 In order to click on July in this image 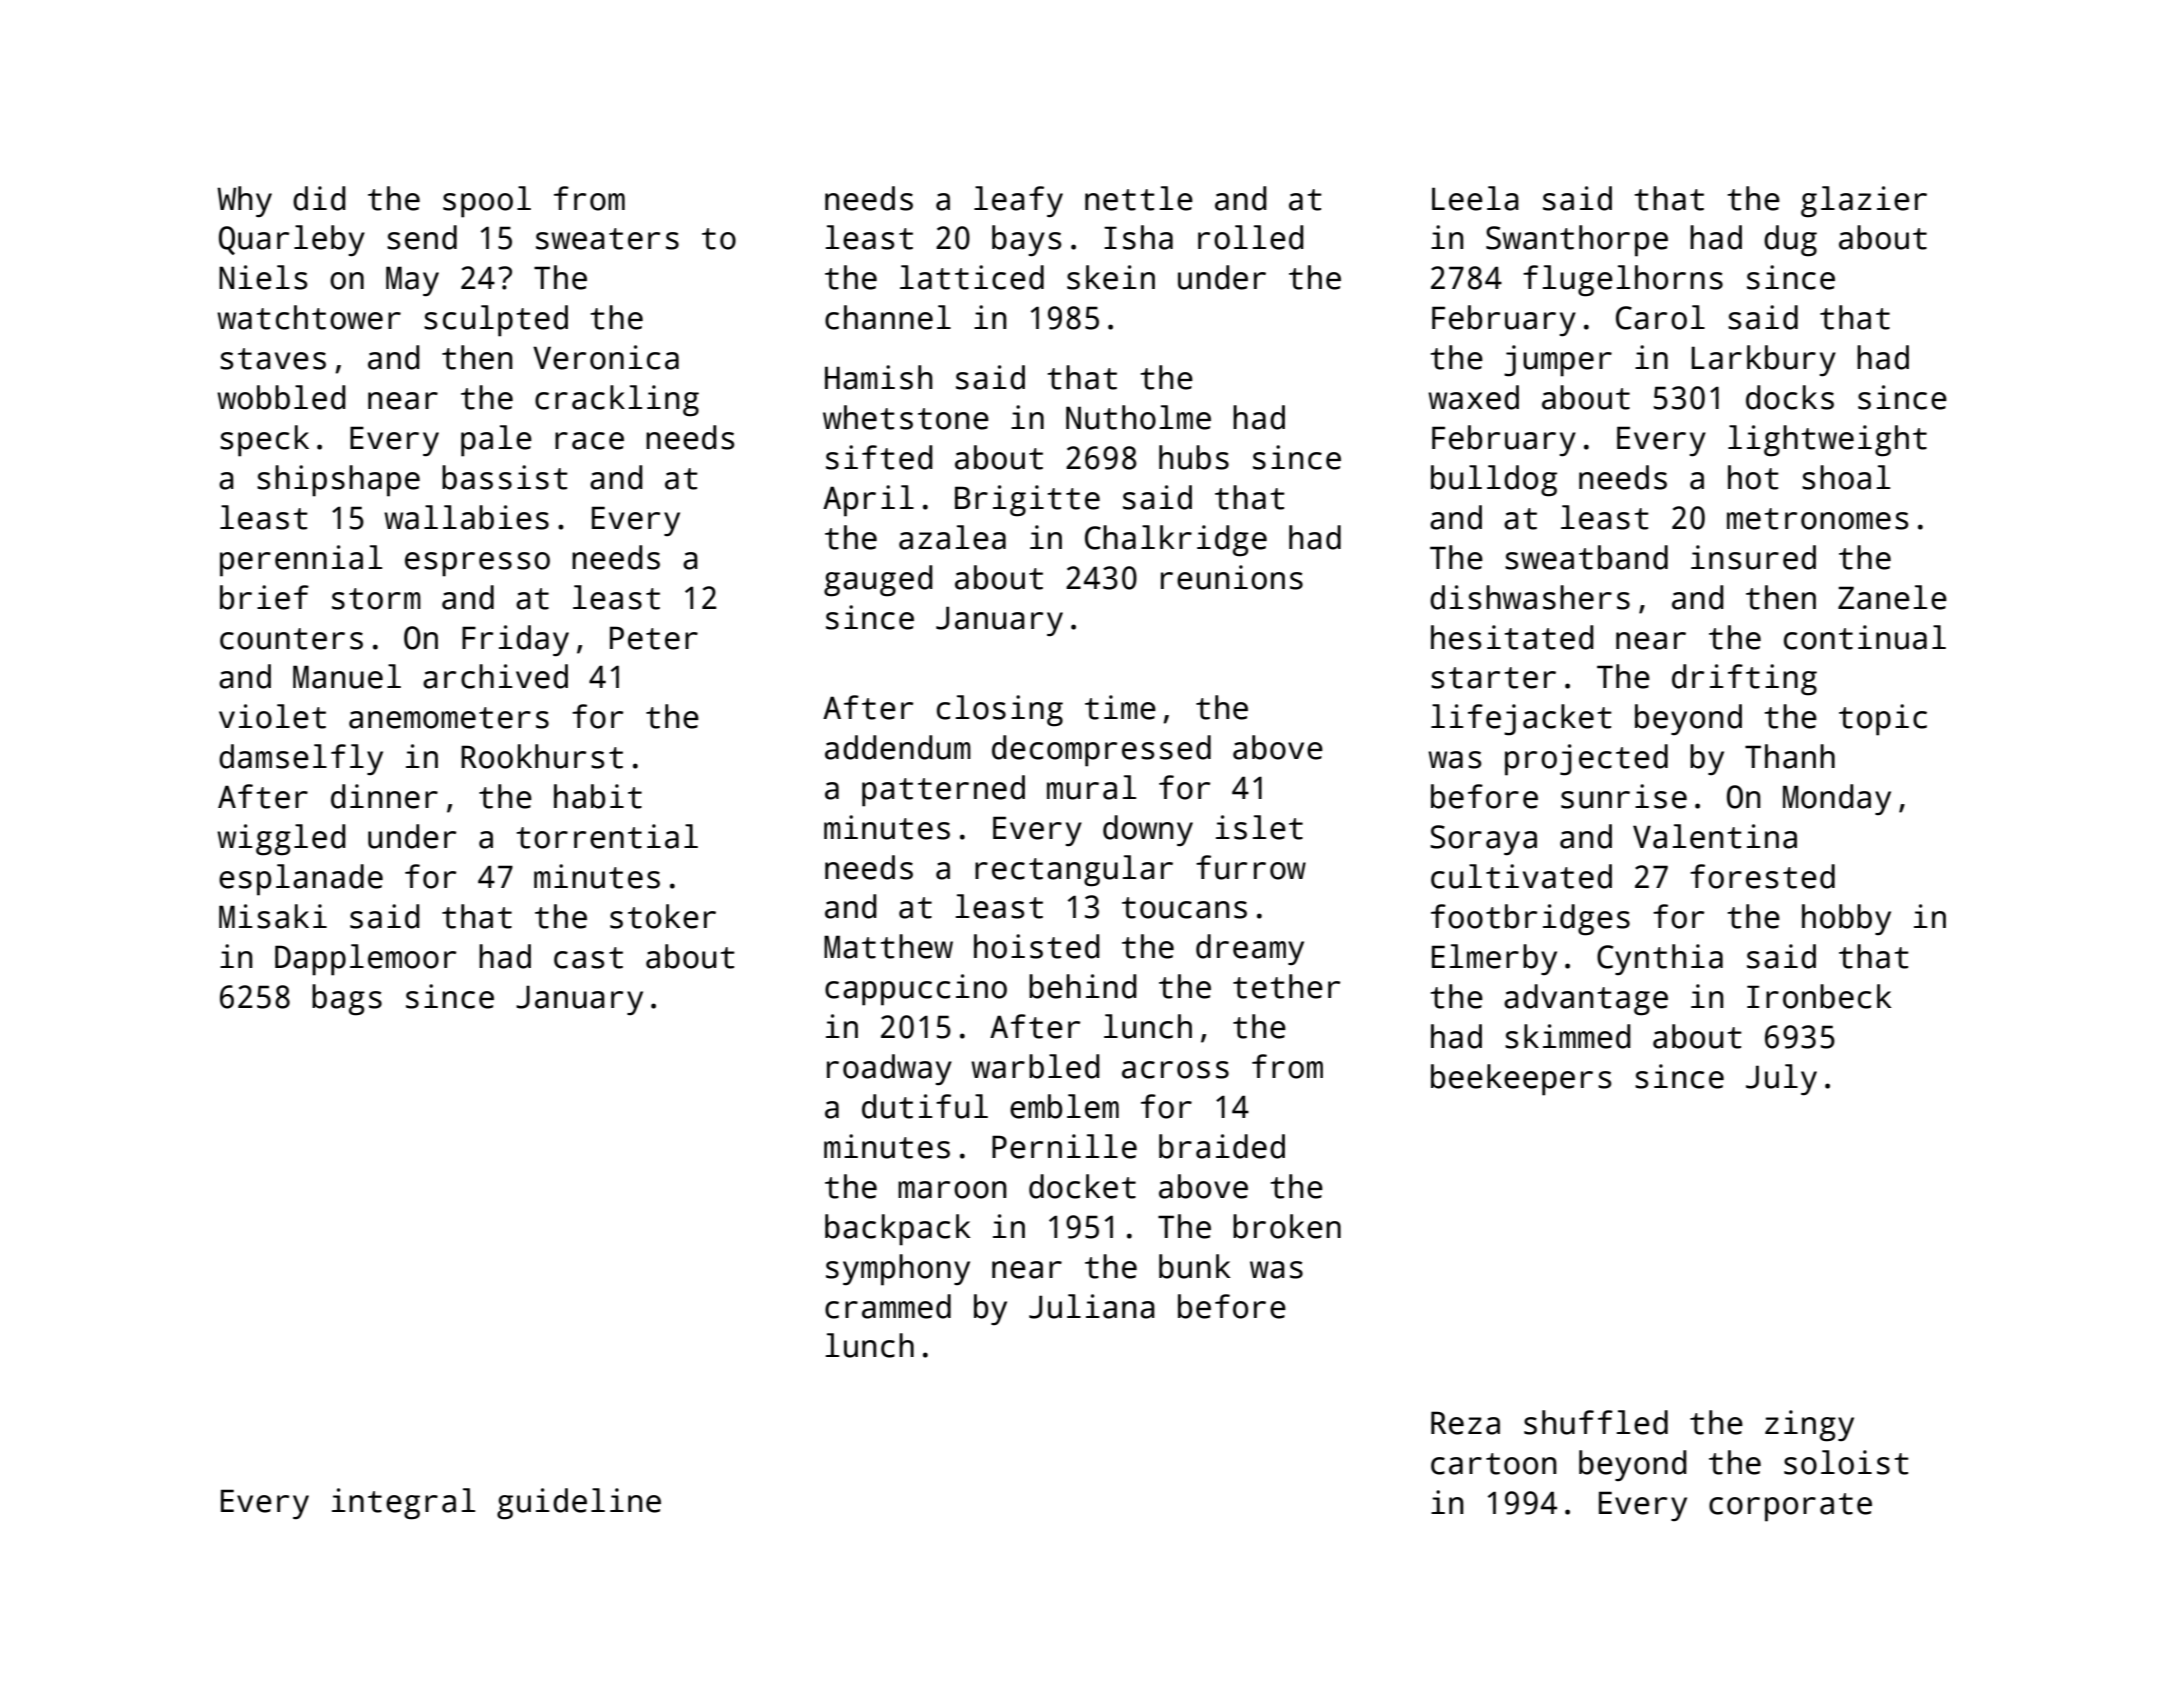, I will do `click(1781, 1079)`.
